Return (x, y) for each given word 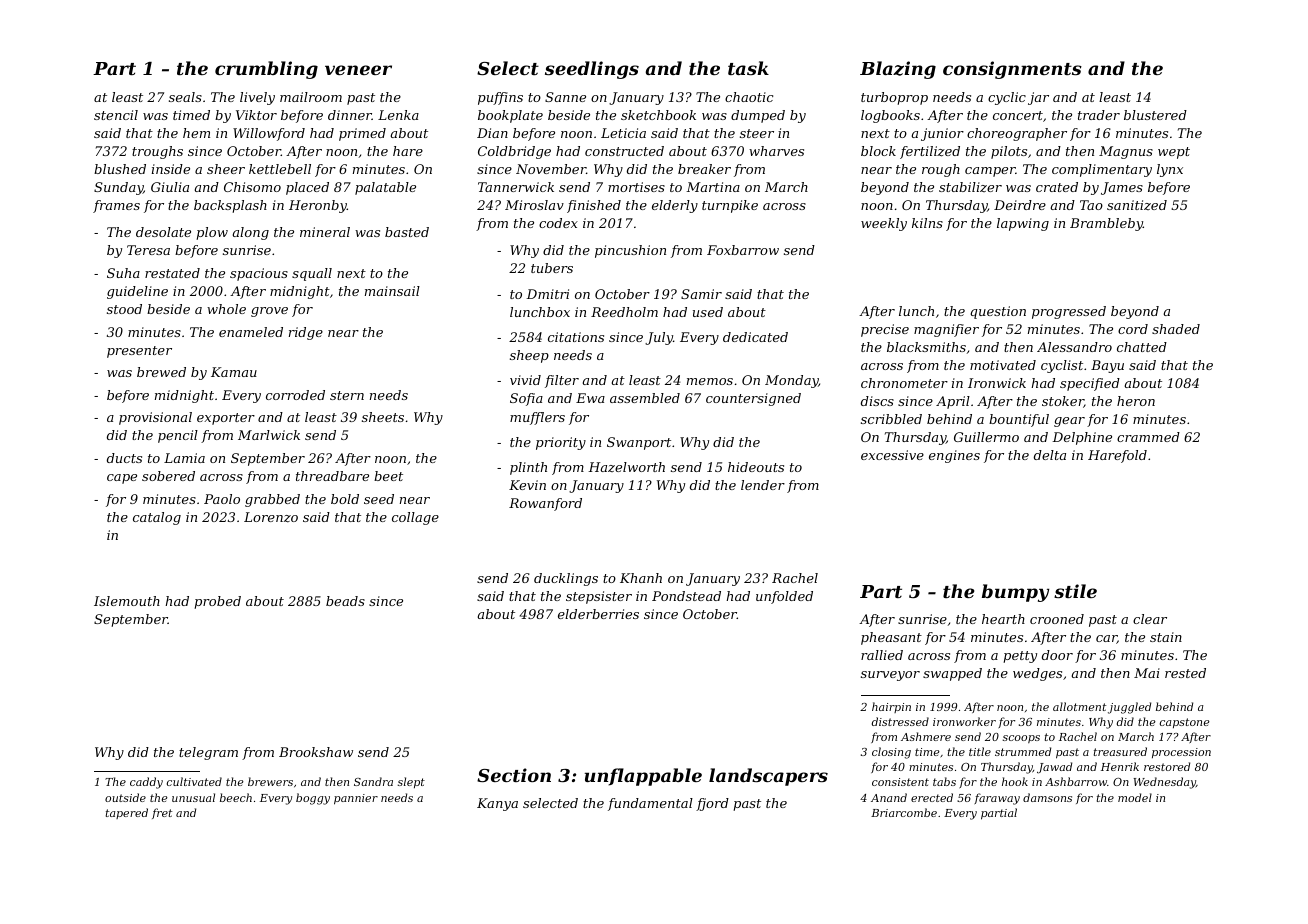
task (748, 68)
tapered (127, 813)
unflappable (643, 777)
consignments (1012, 70)
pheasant (891, 638)
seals (185, 97)
